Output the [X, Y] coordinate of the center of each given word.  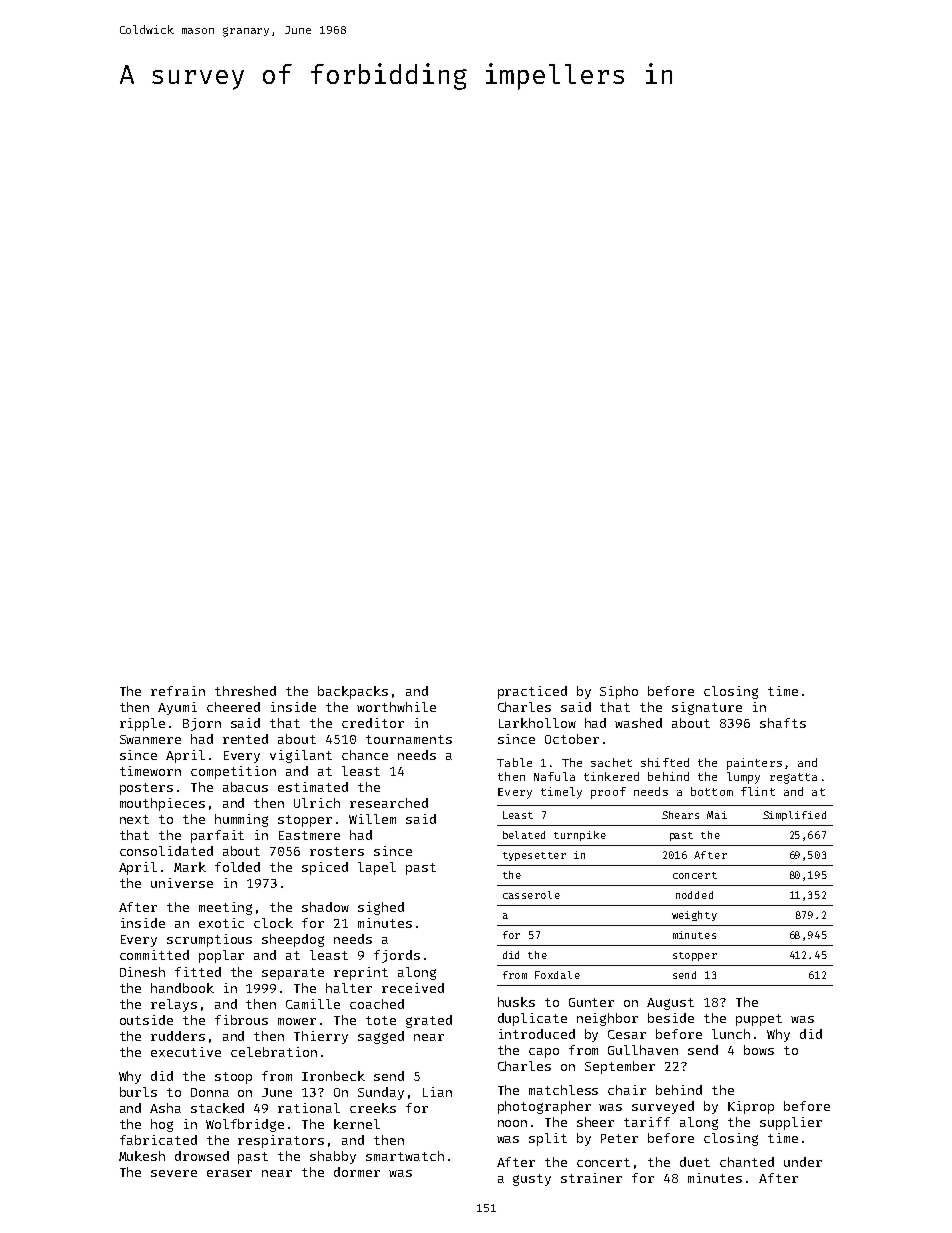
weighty [694, 916]
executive [186, 1052]
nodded [694, 895]
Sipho [619, 692]
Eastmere [309, 835]
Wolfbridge [245, 1125]
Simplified [794, 816]
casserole [531, 895]
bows [759, 1050]
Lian [437, 1092]
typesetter [534, 856]
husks [516, 1002]
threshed [245, 691]
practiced [532, 692]
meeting [225, 908]
